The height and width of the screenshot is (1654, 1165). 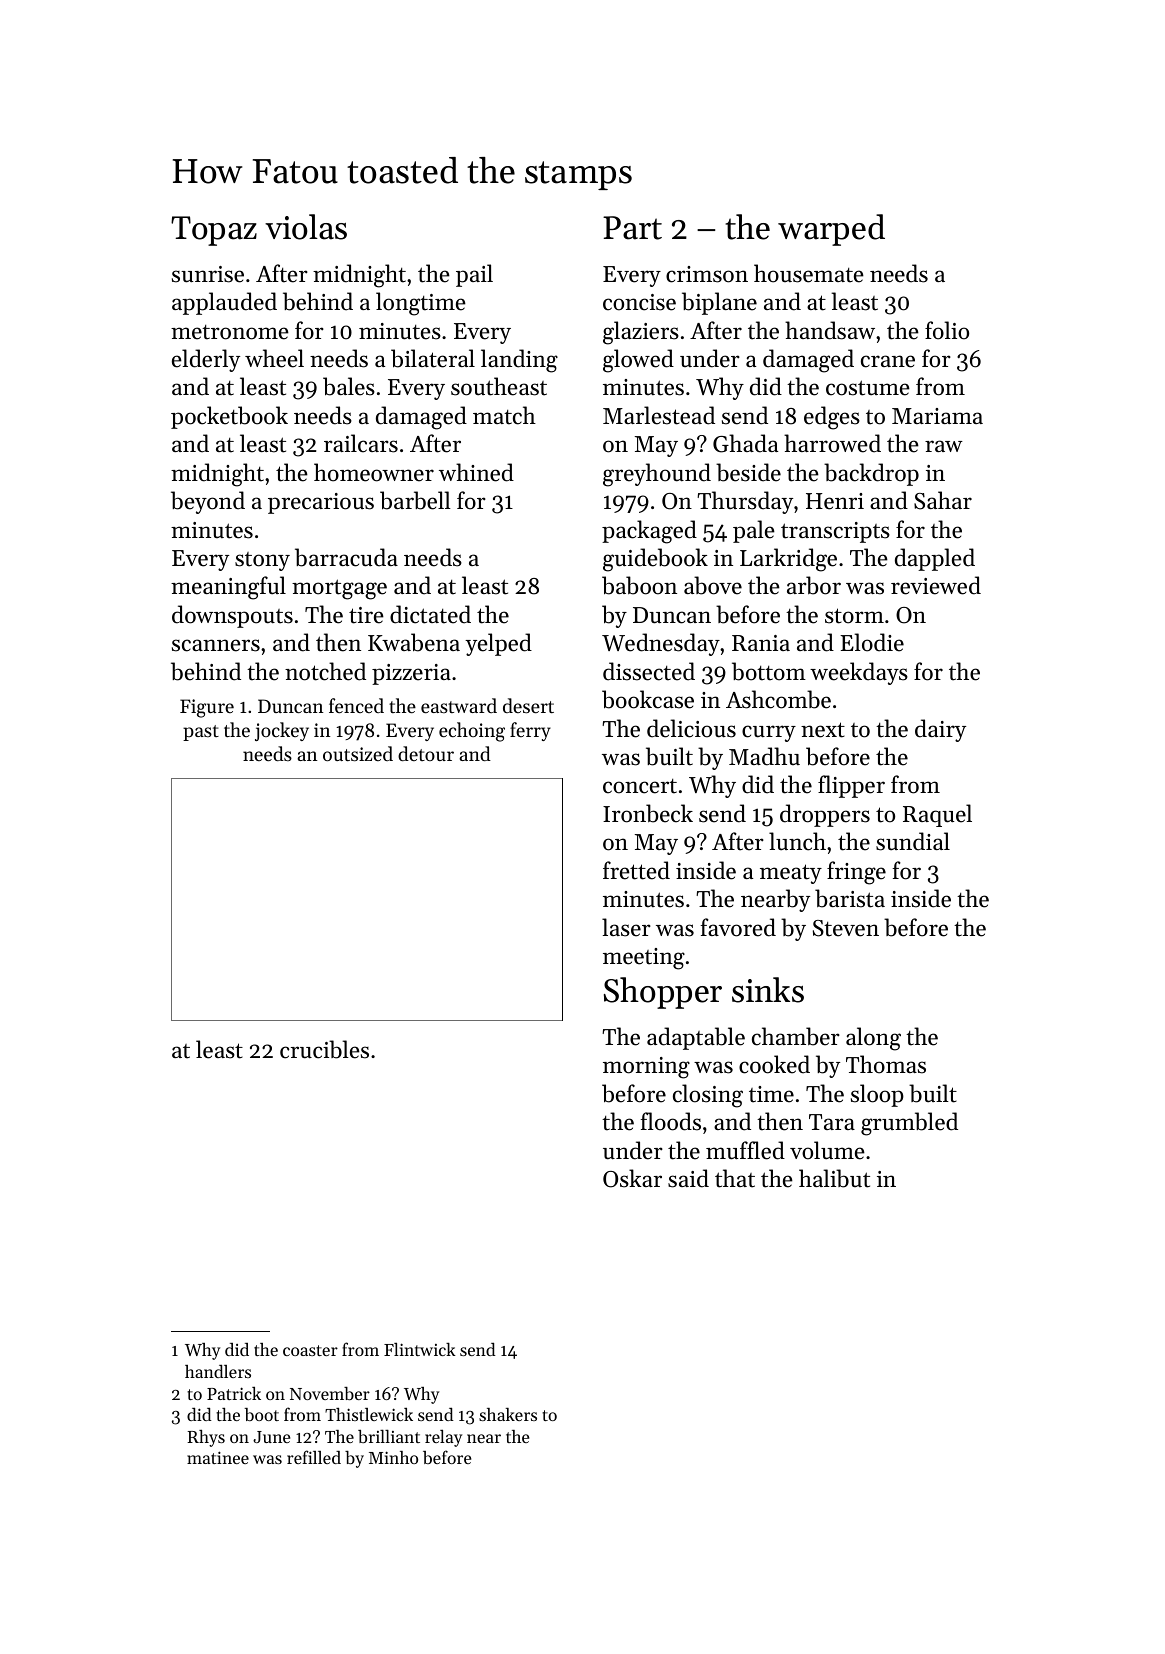 I want to click on warped, so click(x=831, y=230).
